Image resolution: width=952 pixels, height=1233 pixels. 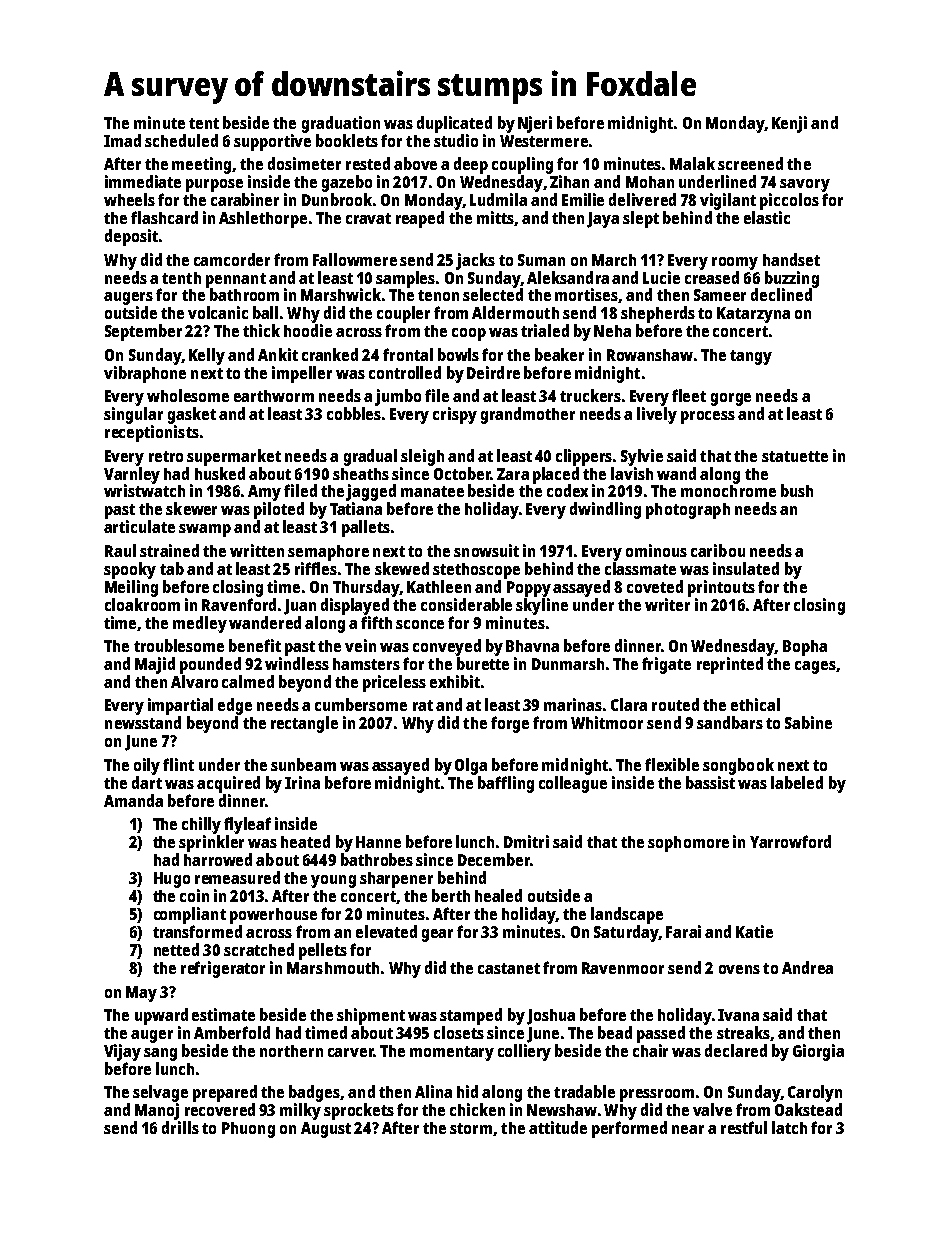 What do you see at coordinates (122, 1052) in the screenshot?
I see `Vijay` at bounding box center [122, 1052].
